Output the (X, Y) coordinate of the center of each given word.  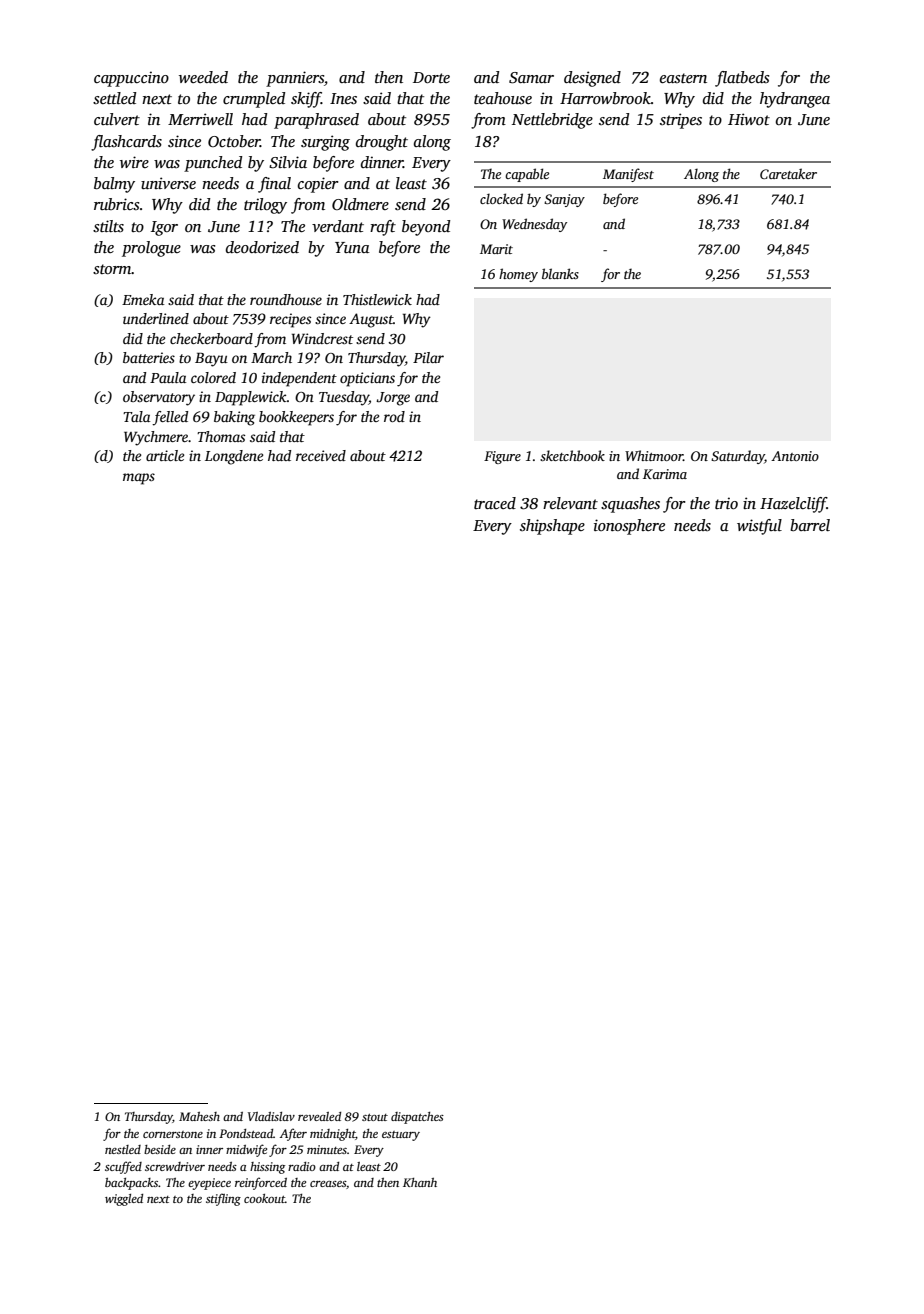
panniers (295, 79)
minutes (327, 1149)
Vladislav (271, 1116)
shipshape (552, 527)
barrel (810, 525)
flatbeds (742, 79)
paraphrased (316, 121)
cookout (264, 1198)
